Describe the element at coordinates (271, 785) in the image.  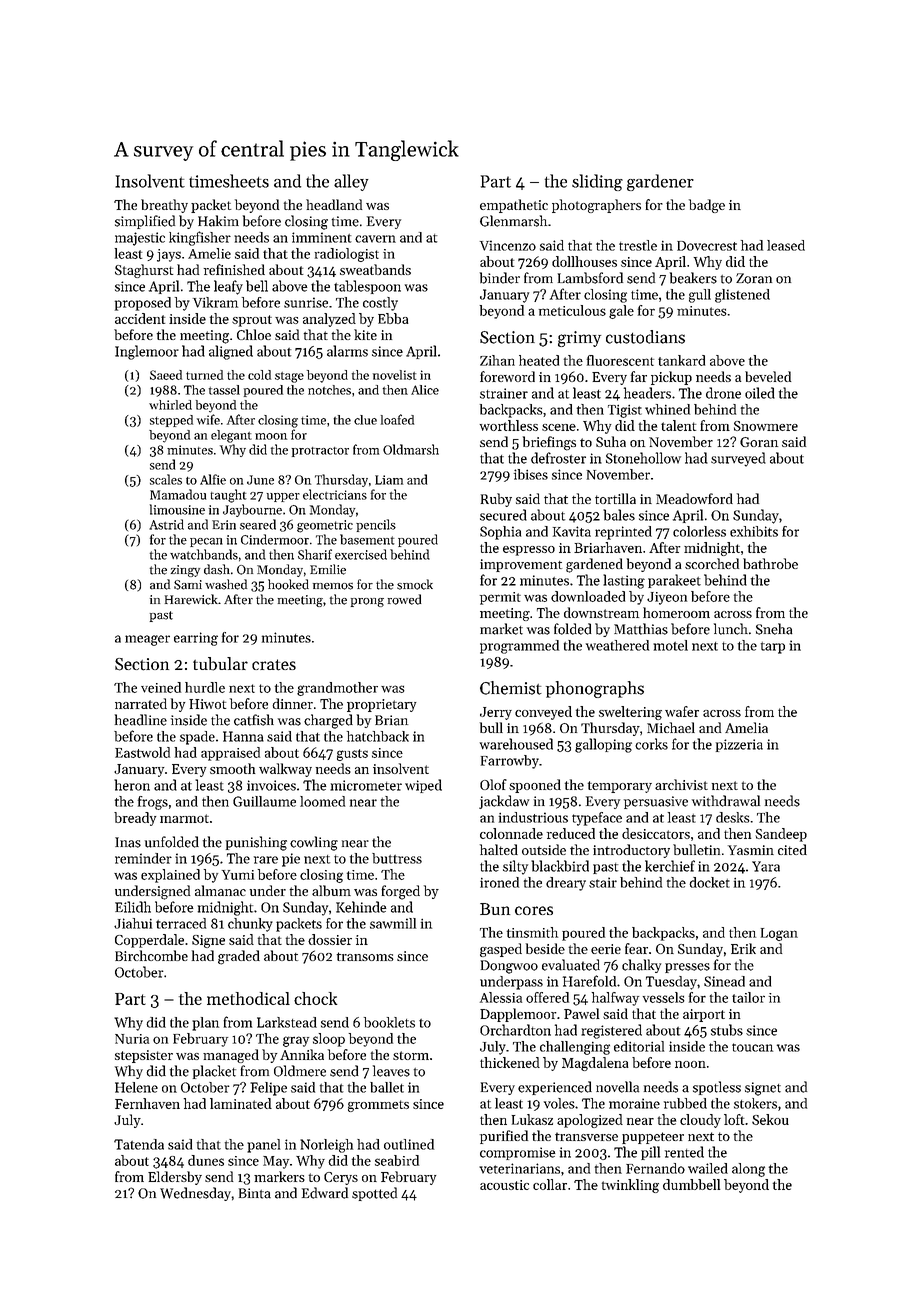
I see `invoices` at that location.
